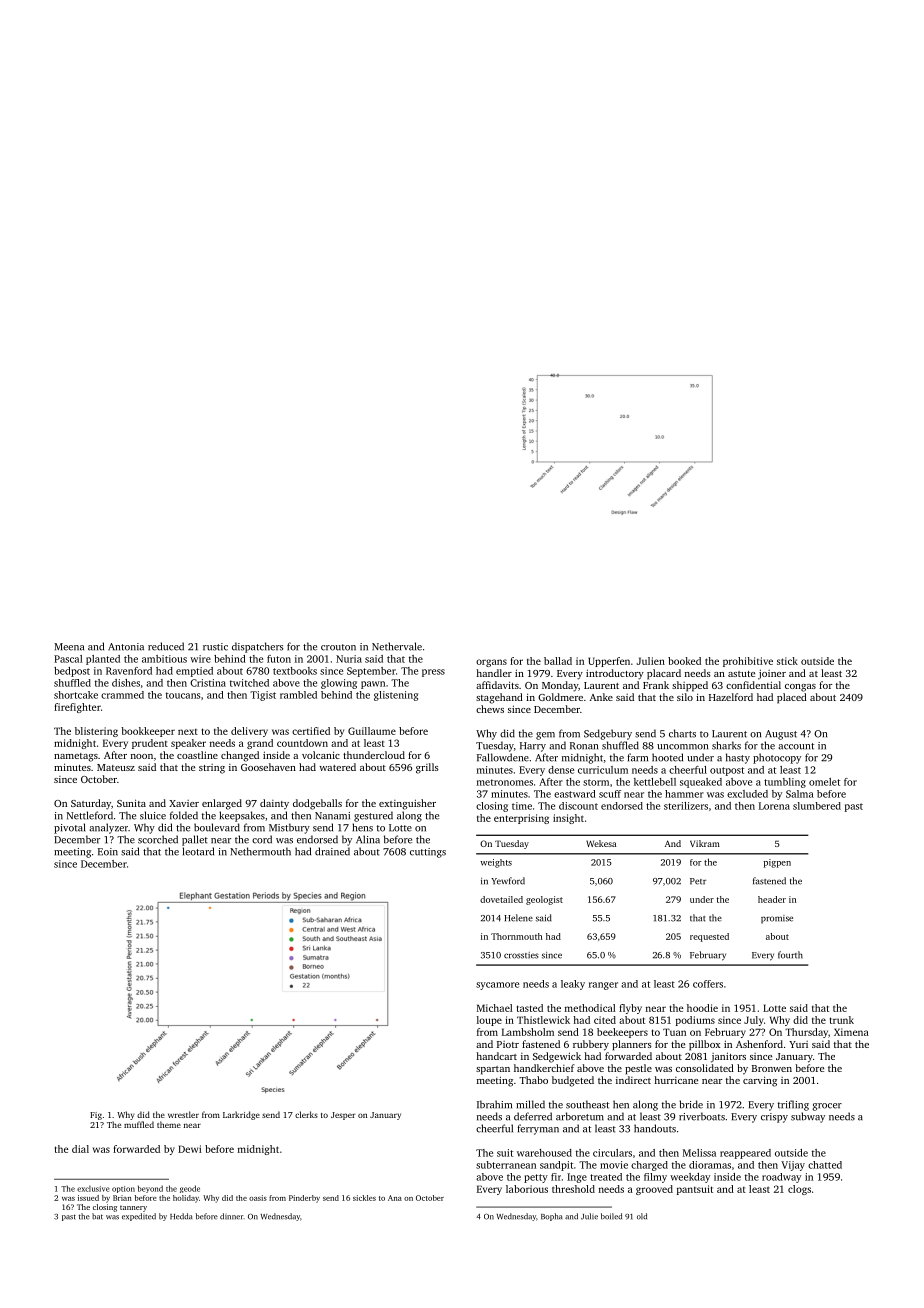 This image has width=924, height=1308. What do you see at coordinates (181, 1216) in the image?
I see `Hedda` at bounding box center [181, 1216].
